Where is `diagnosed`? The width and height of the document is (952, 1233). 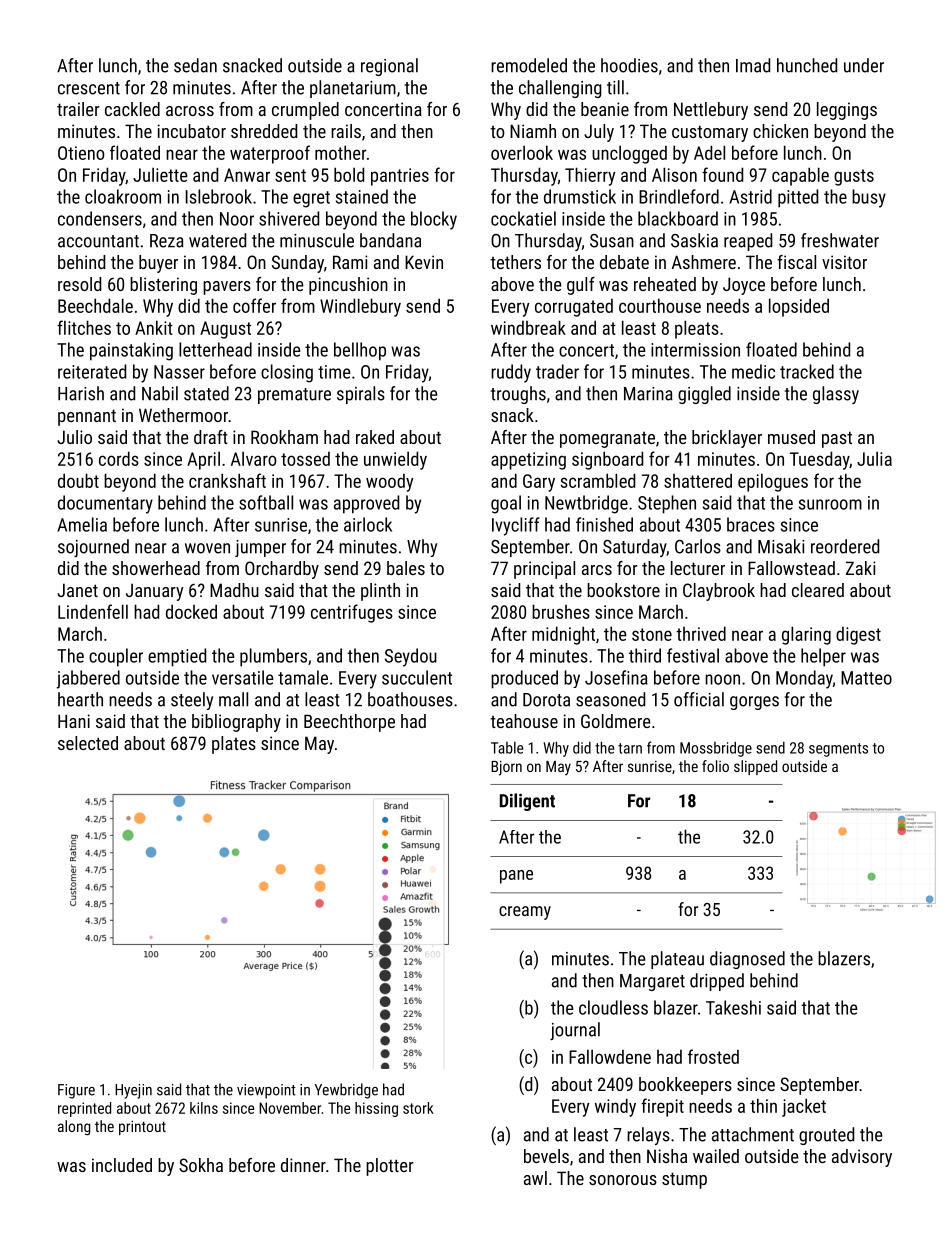 diagnosed is located at coordinates (747, 960).
